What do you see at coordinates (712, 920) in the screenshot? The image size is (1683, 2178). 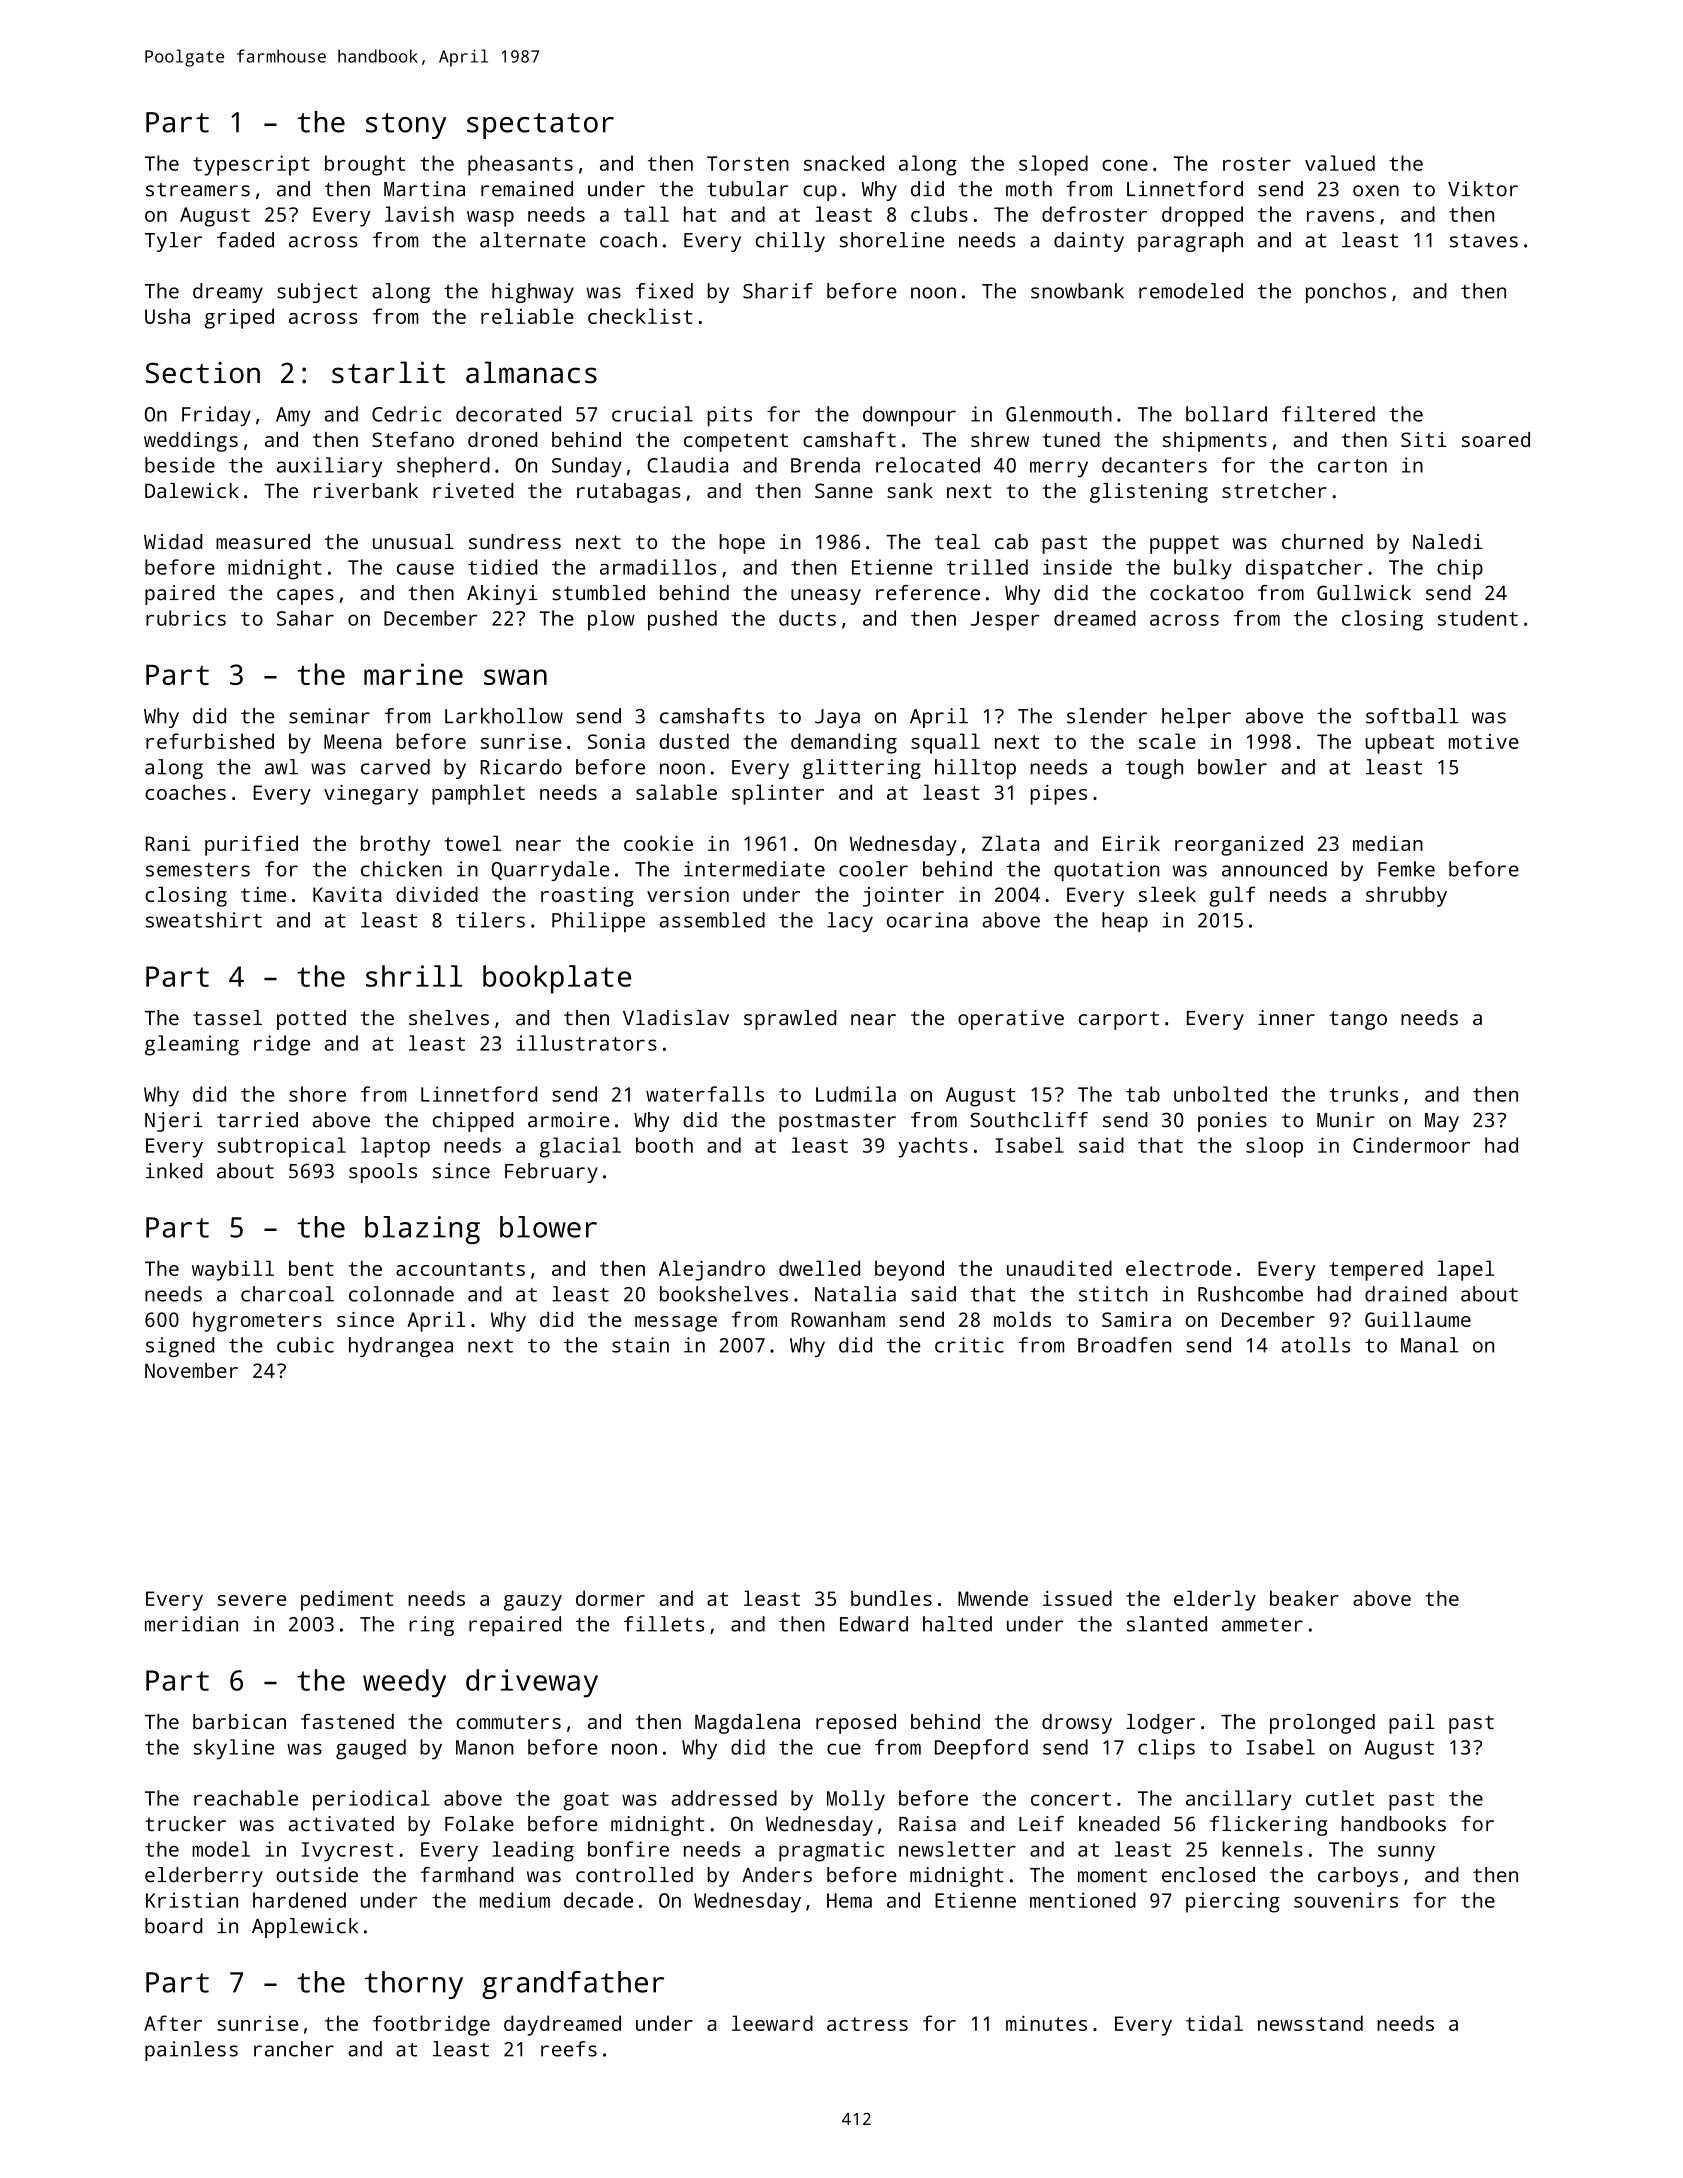 I see `assembled` at bounding box center [712, 920].
